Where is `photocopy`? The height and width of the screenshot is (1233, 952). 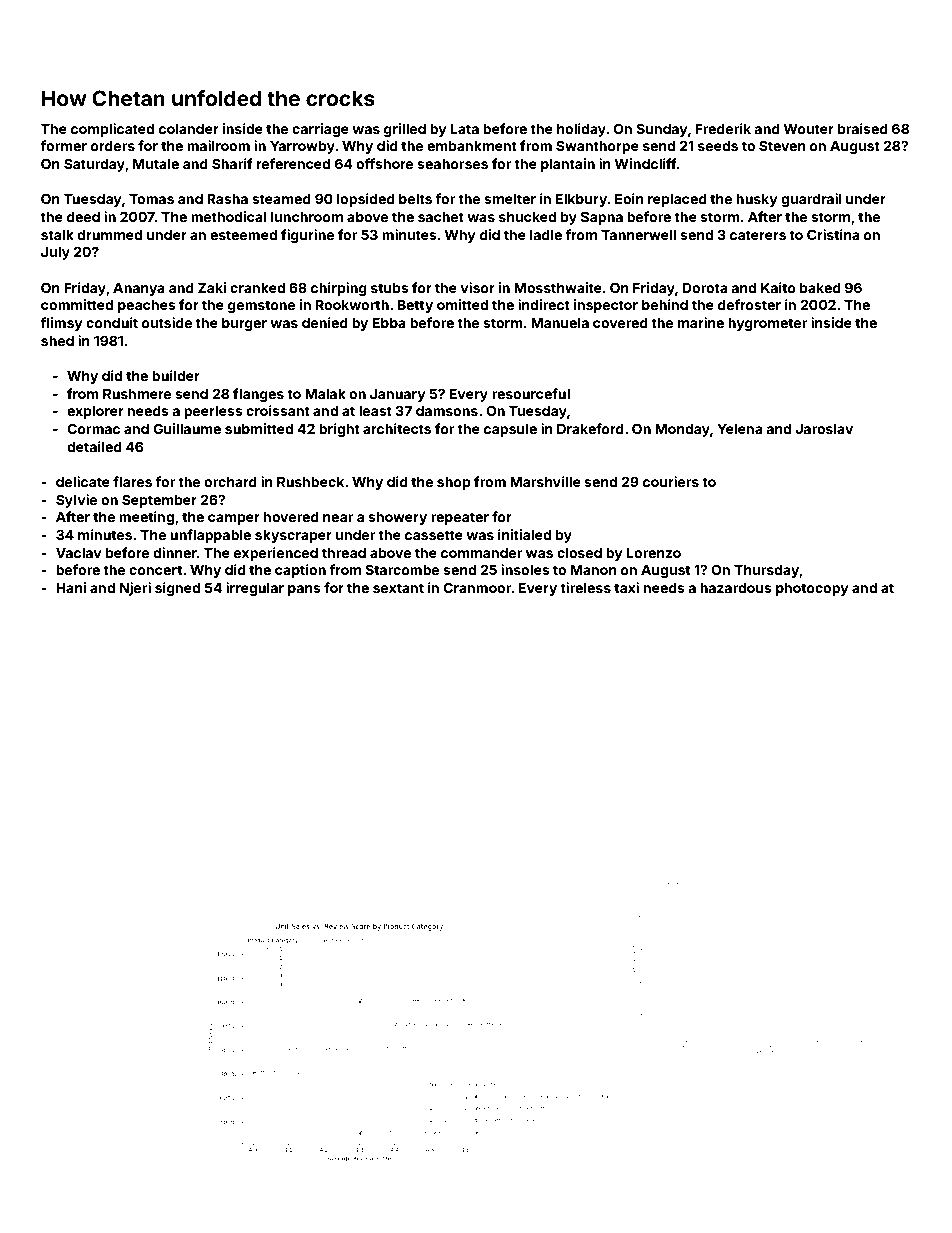
photocopy is located at coordinates (812, 589).
